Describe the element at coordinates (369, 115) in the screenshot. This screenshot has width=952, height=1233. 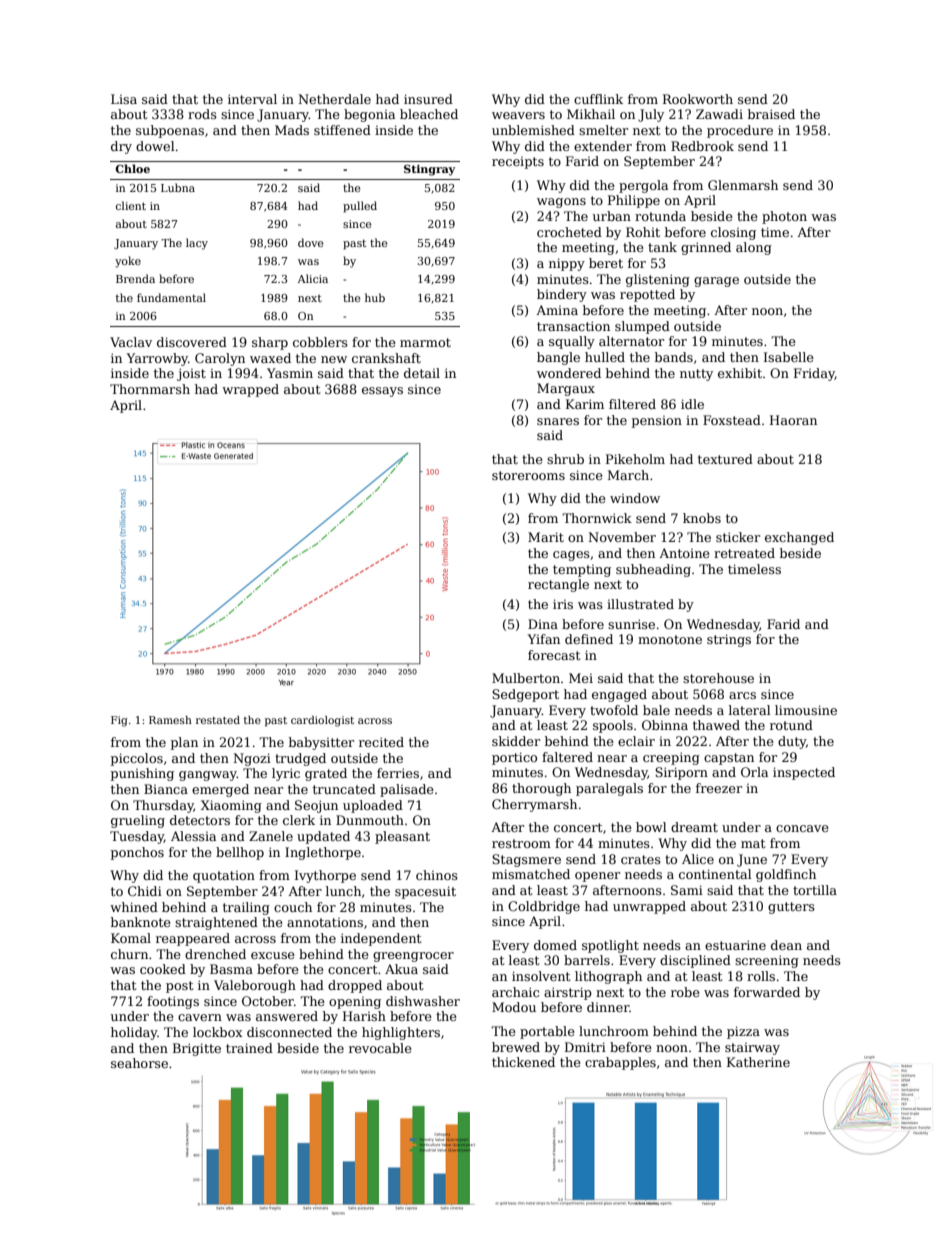
I see `begonia` at that location.
